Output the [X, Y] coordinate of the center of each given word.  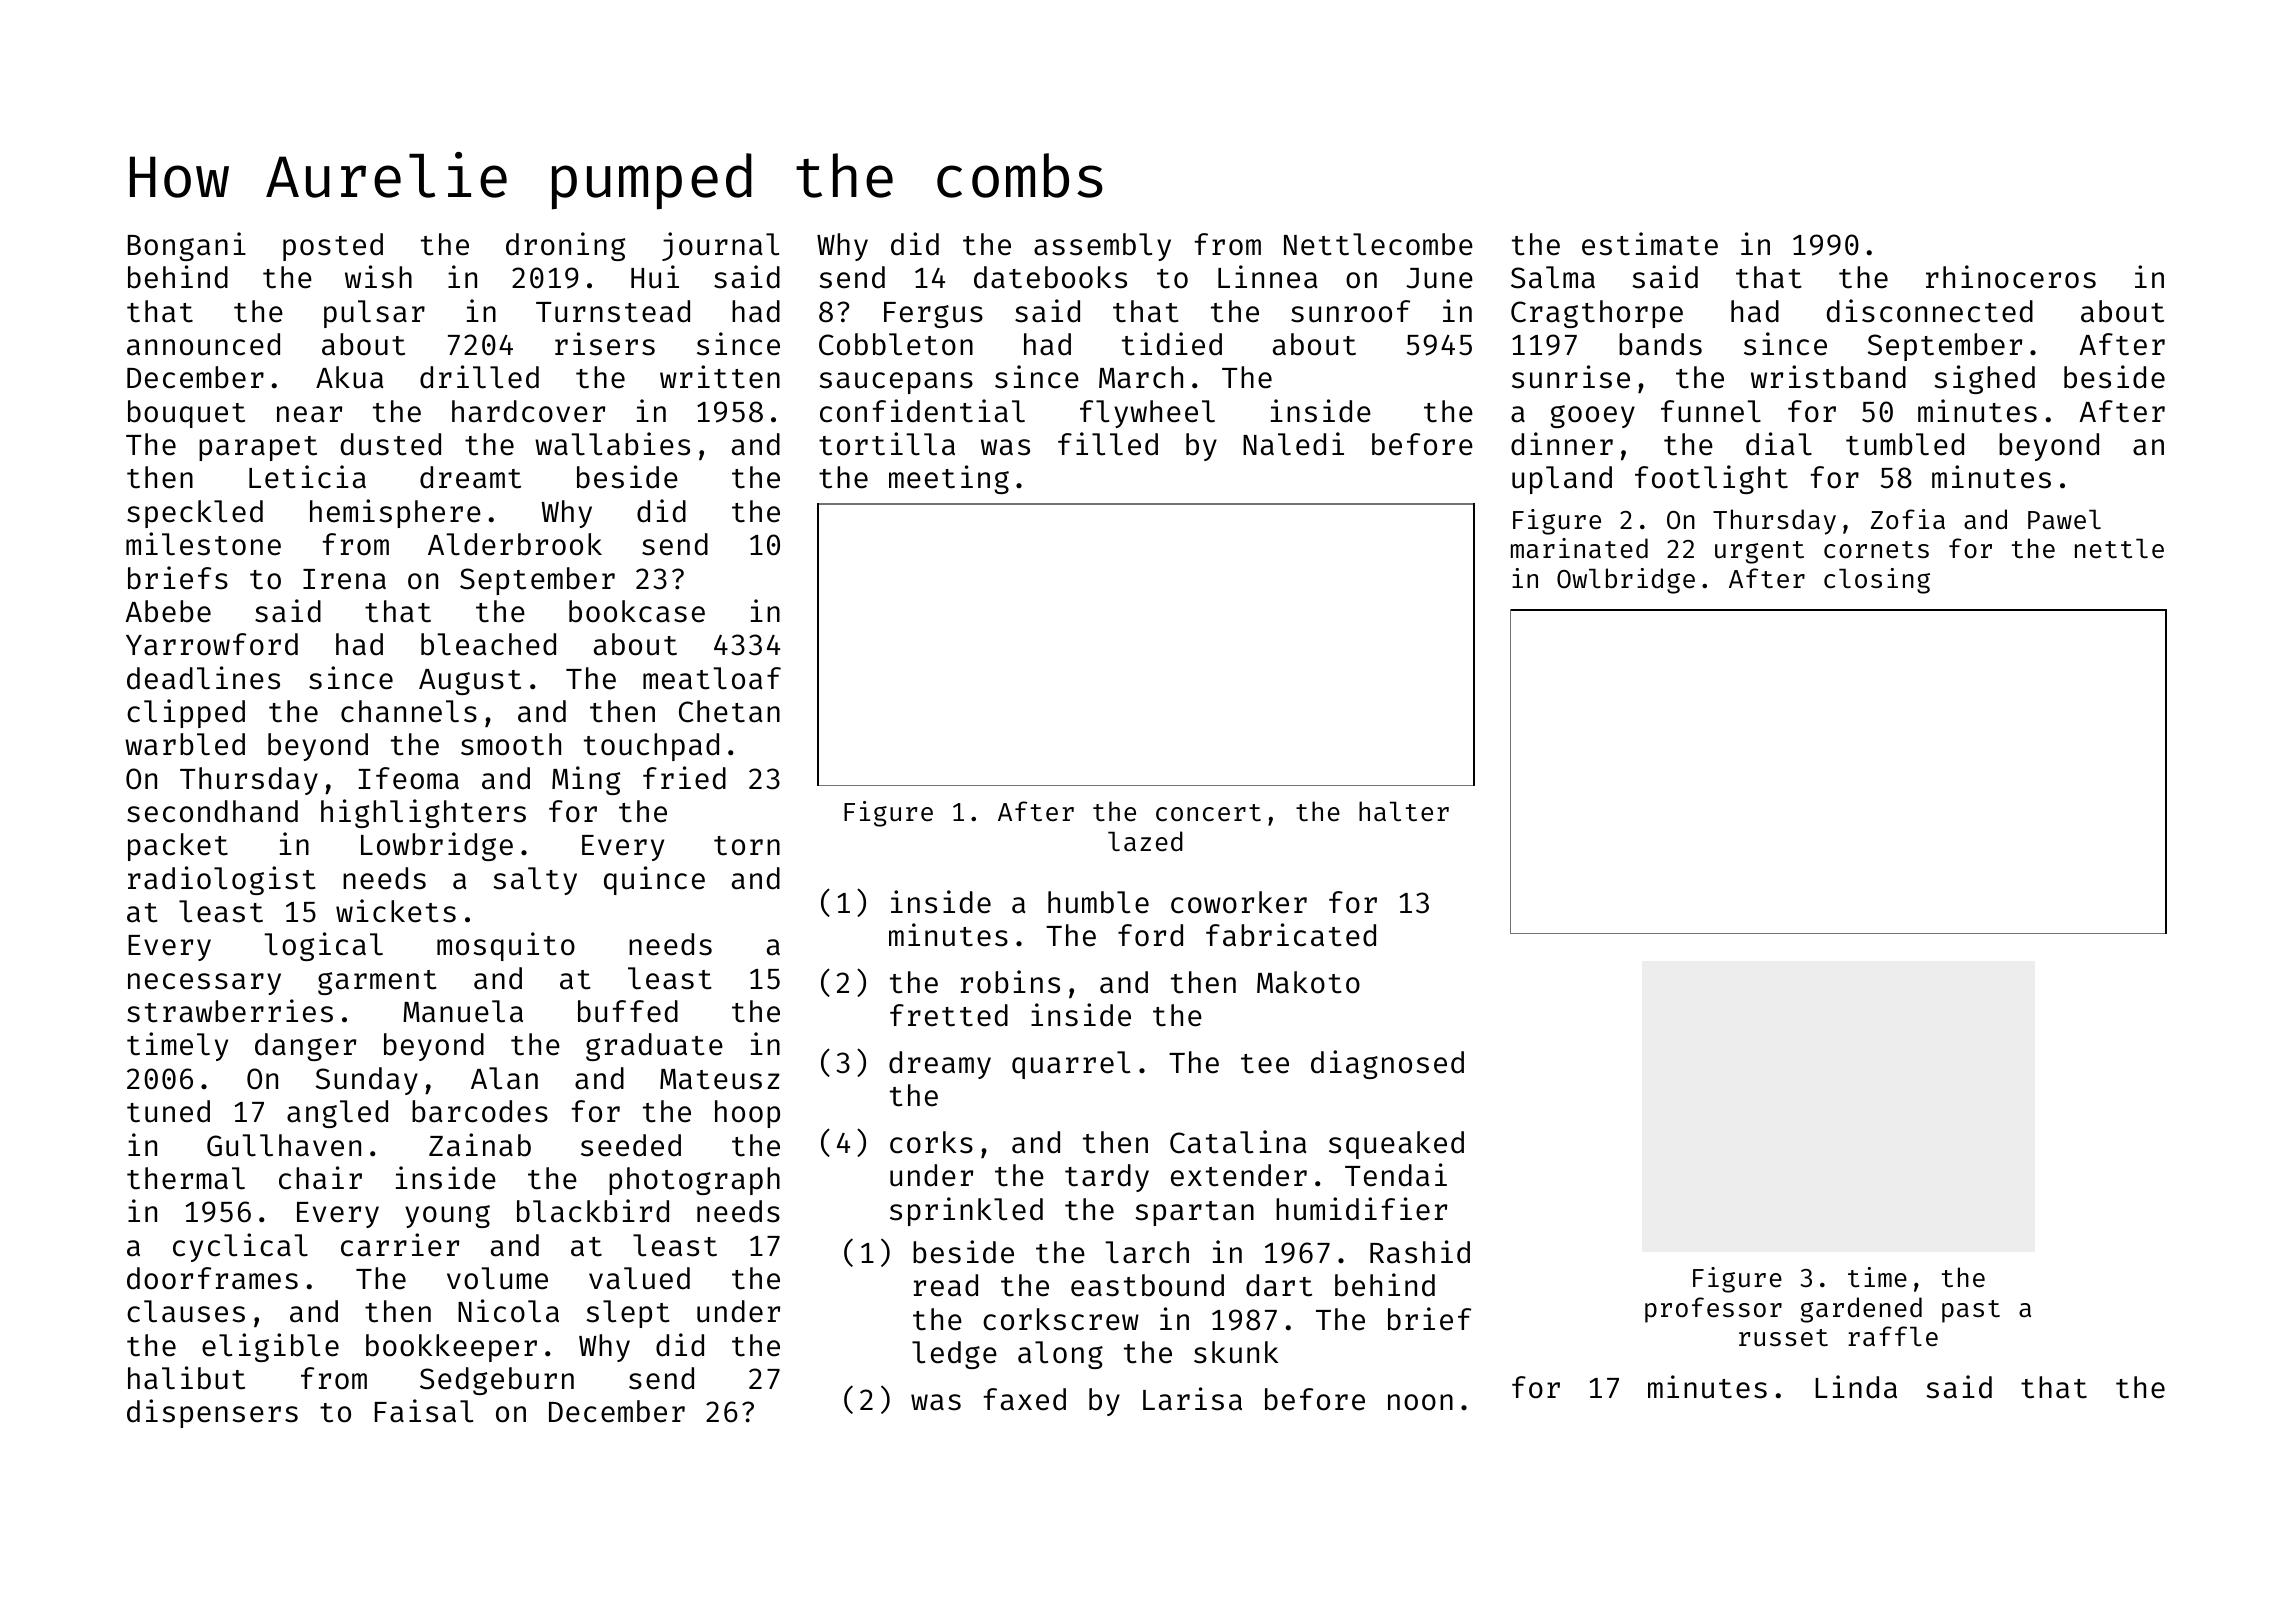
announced [203, 344]
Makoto [1308, 982]
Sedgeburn [497, 1381]
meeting [949, 479]
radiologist [222, 880]
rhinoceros [2011, 277]
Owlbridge [1626, 581]
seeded [631, 1145]
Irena [344, 579]
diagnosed [1387, 1064]
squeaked [1396, 1145]
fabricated [1291, 935]
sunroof [1350, 311]
